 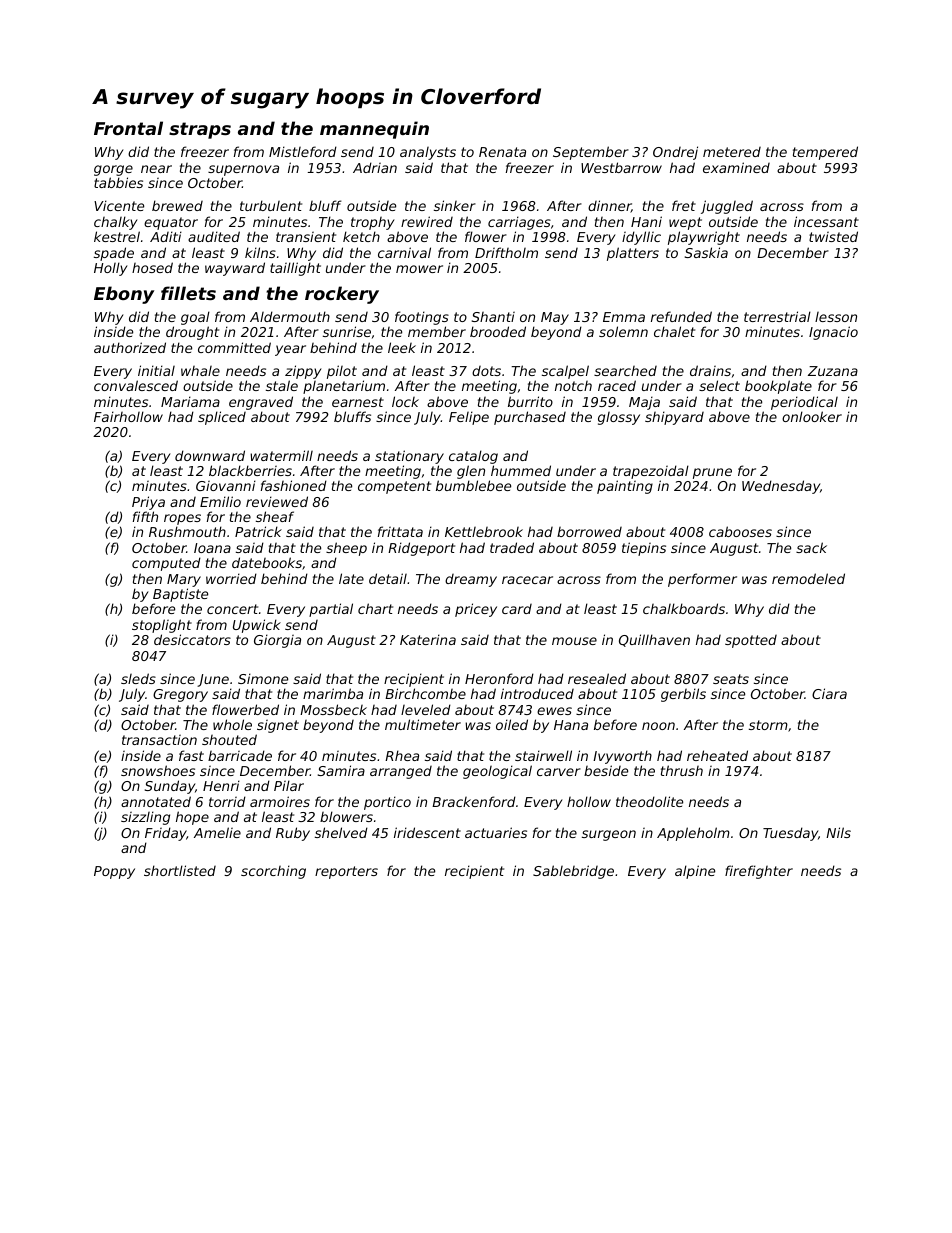 I want to click on Poppy, so click(x=114, y=872).
